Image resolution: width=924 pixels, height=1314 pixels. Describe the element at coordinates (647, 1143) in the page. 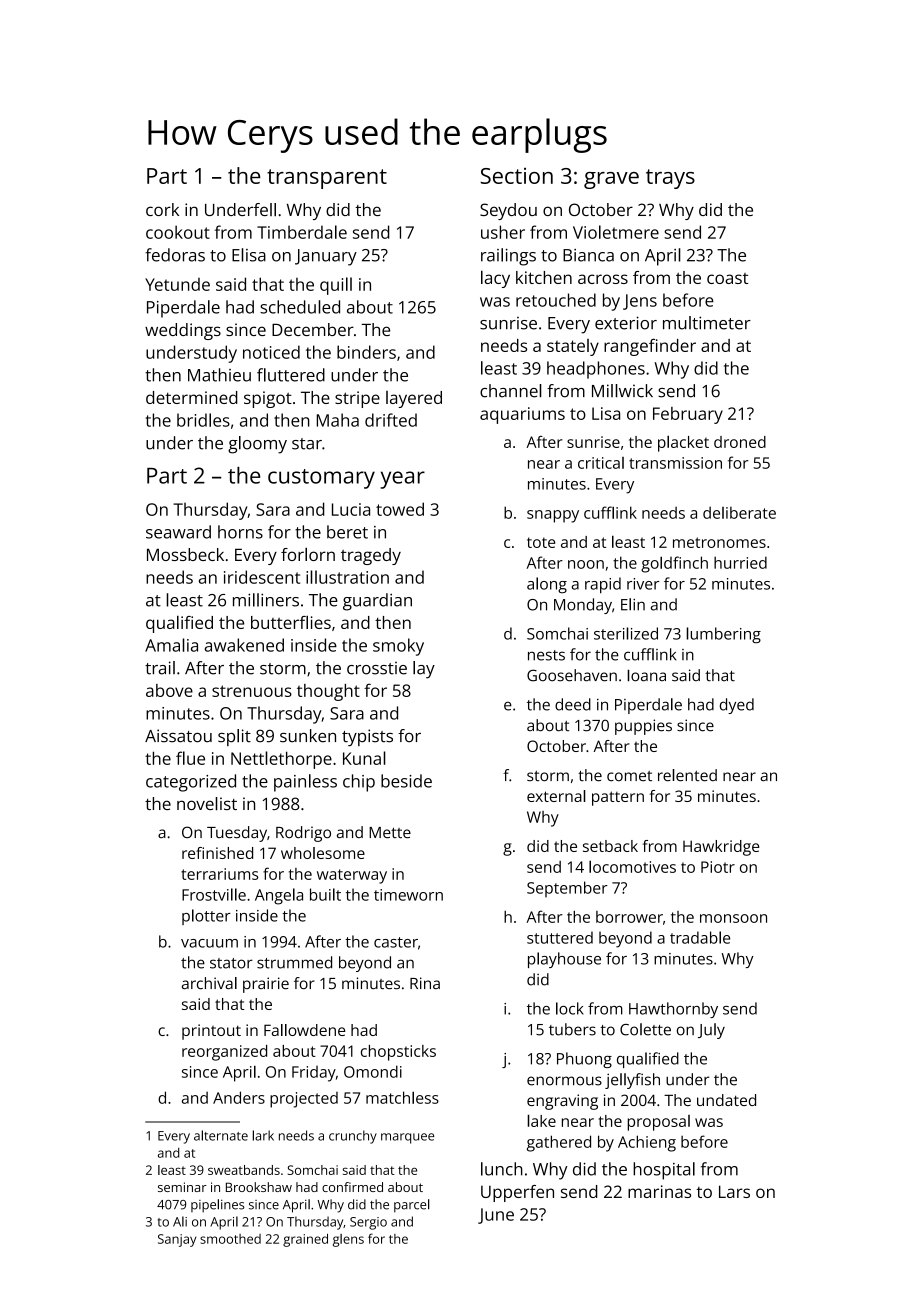

I see `Achieng` at that location.
